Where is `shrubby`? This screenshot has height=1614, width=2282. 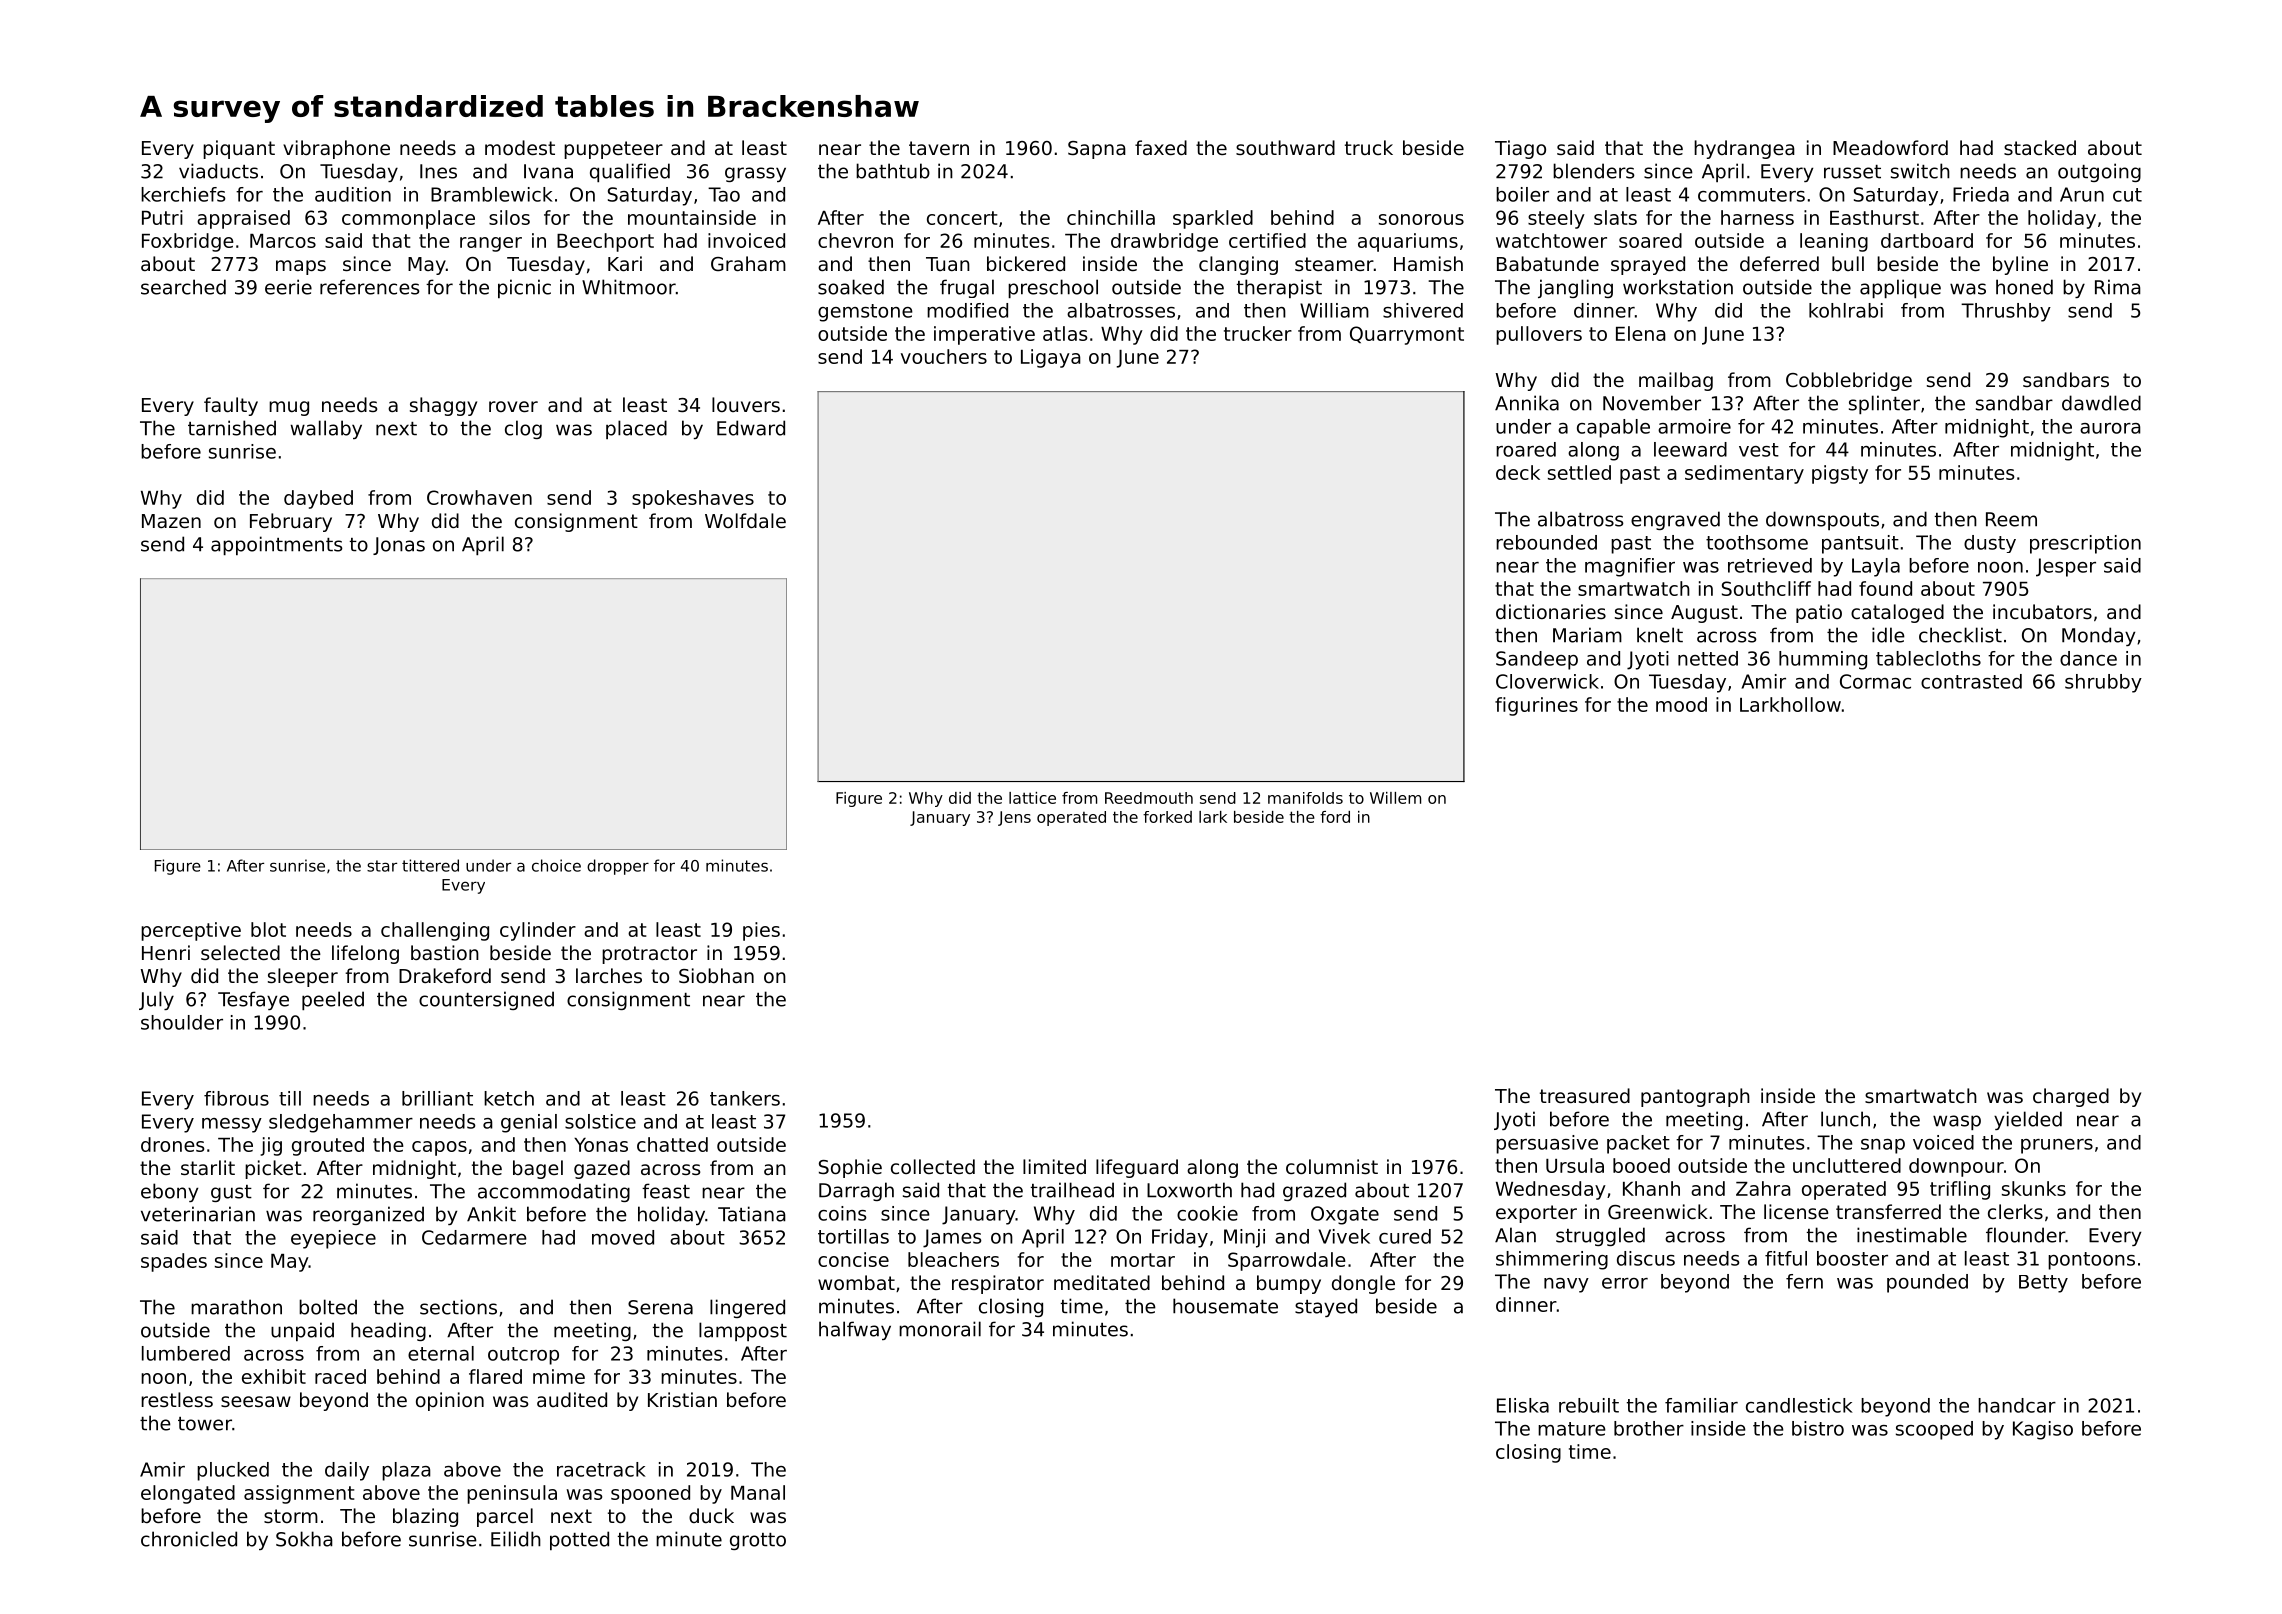
shrubby is located at coordinates (2103, 683).
